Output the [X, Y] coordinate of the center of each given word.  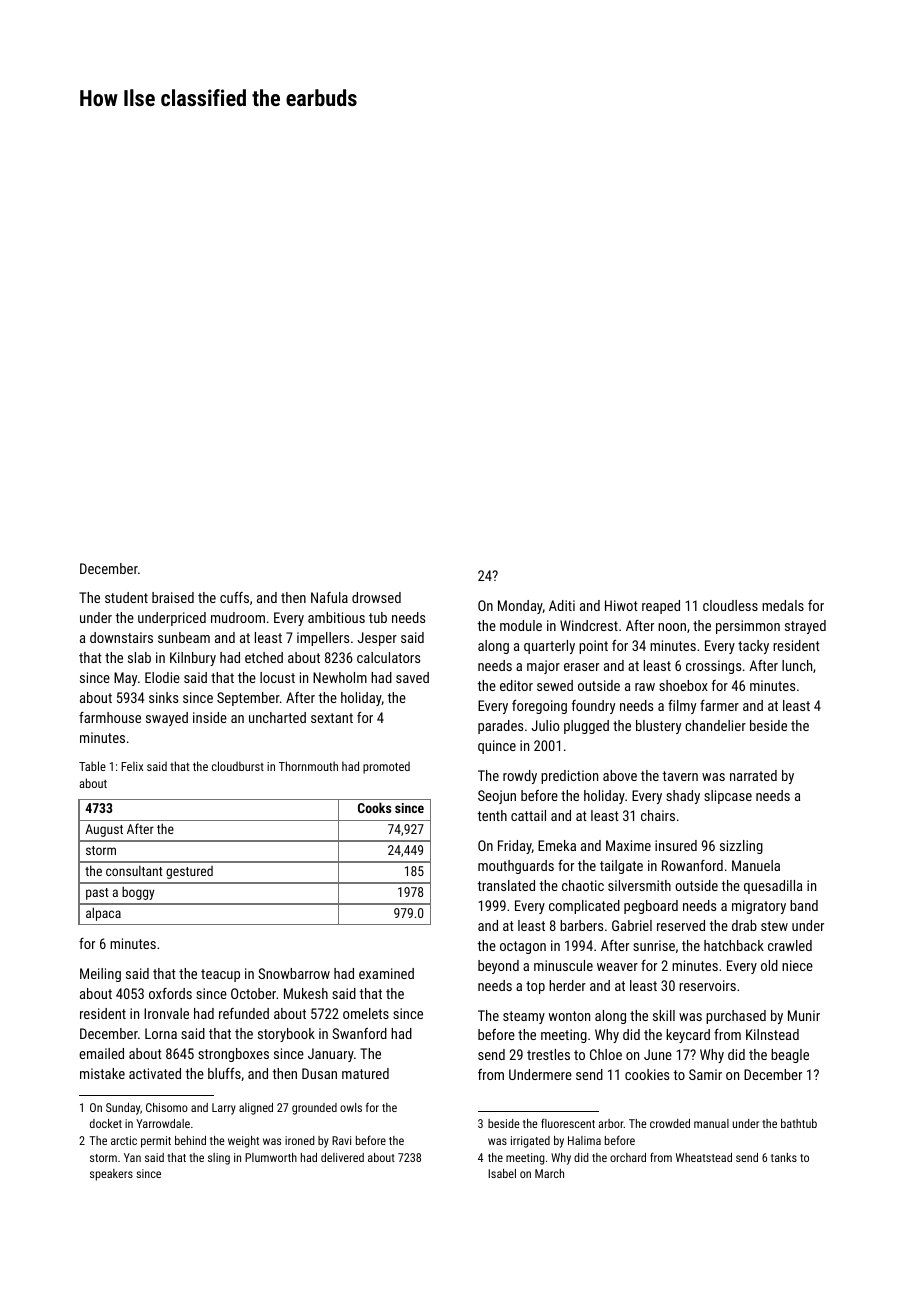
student [126, 597]
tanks [784, 1157]
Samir [705, 1074]
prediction [569, 777]
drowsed [376, 597]
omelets [366, 1013]
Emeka [557, 845]
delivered [342, 1157]
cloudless [730, 605]
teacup [220, 975]
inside [210, 717]
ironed [300, 1140]
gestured [189, 872]
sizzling [741, 847]
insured [676, 845]
